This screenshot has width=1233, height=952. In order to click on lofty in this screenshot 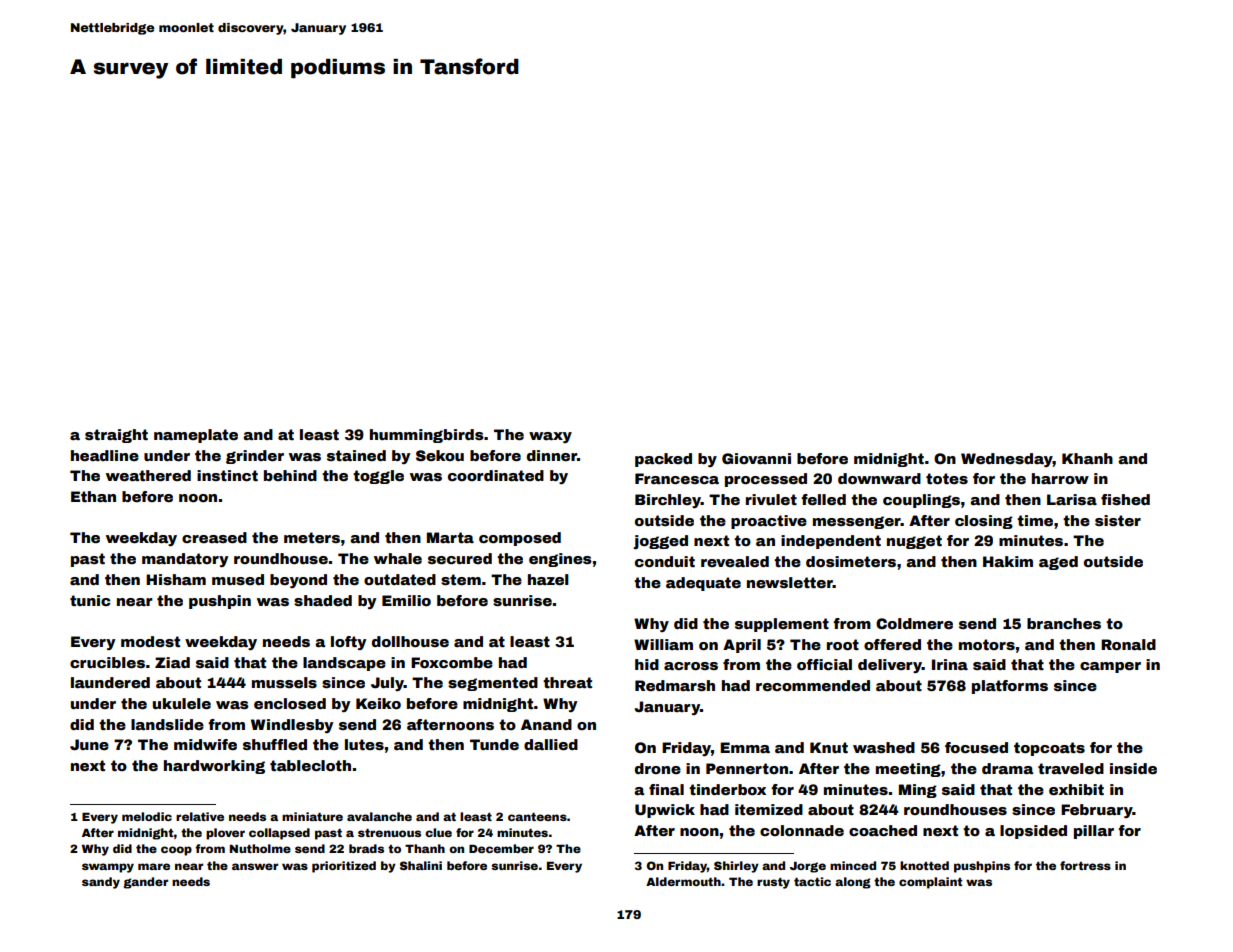, I will do `click(348, 643)`.
